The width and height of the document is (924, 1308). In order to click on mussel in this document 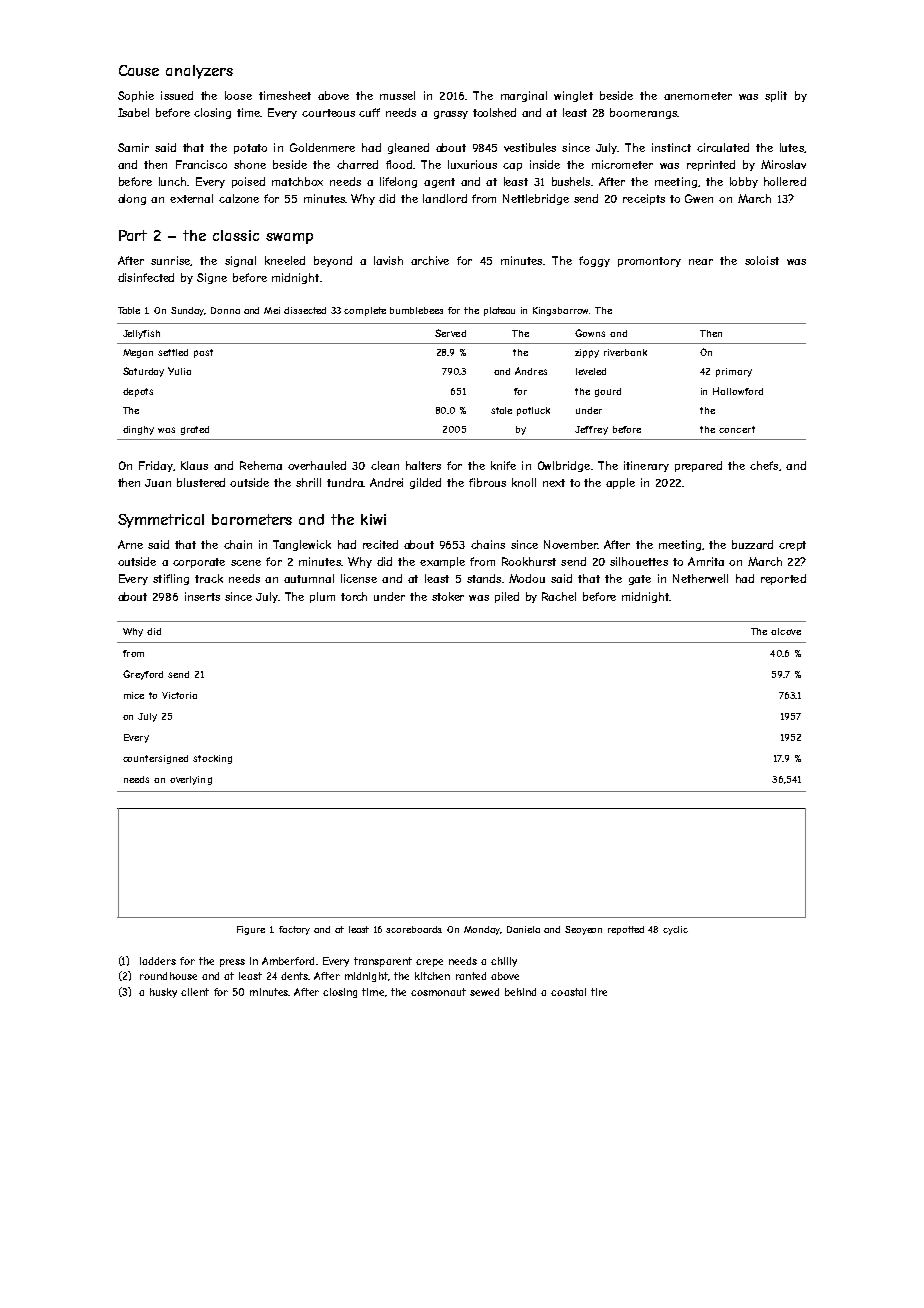, I will do `click(397, 95)`.
